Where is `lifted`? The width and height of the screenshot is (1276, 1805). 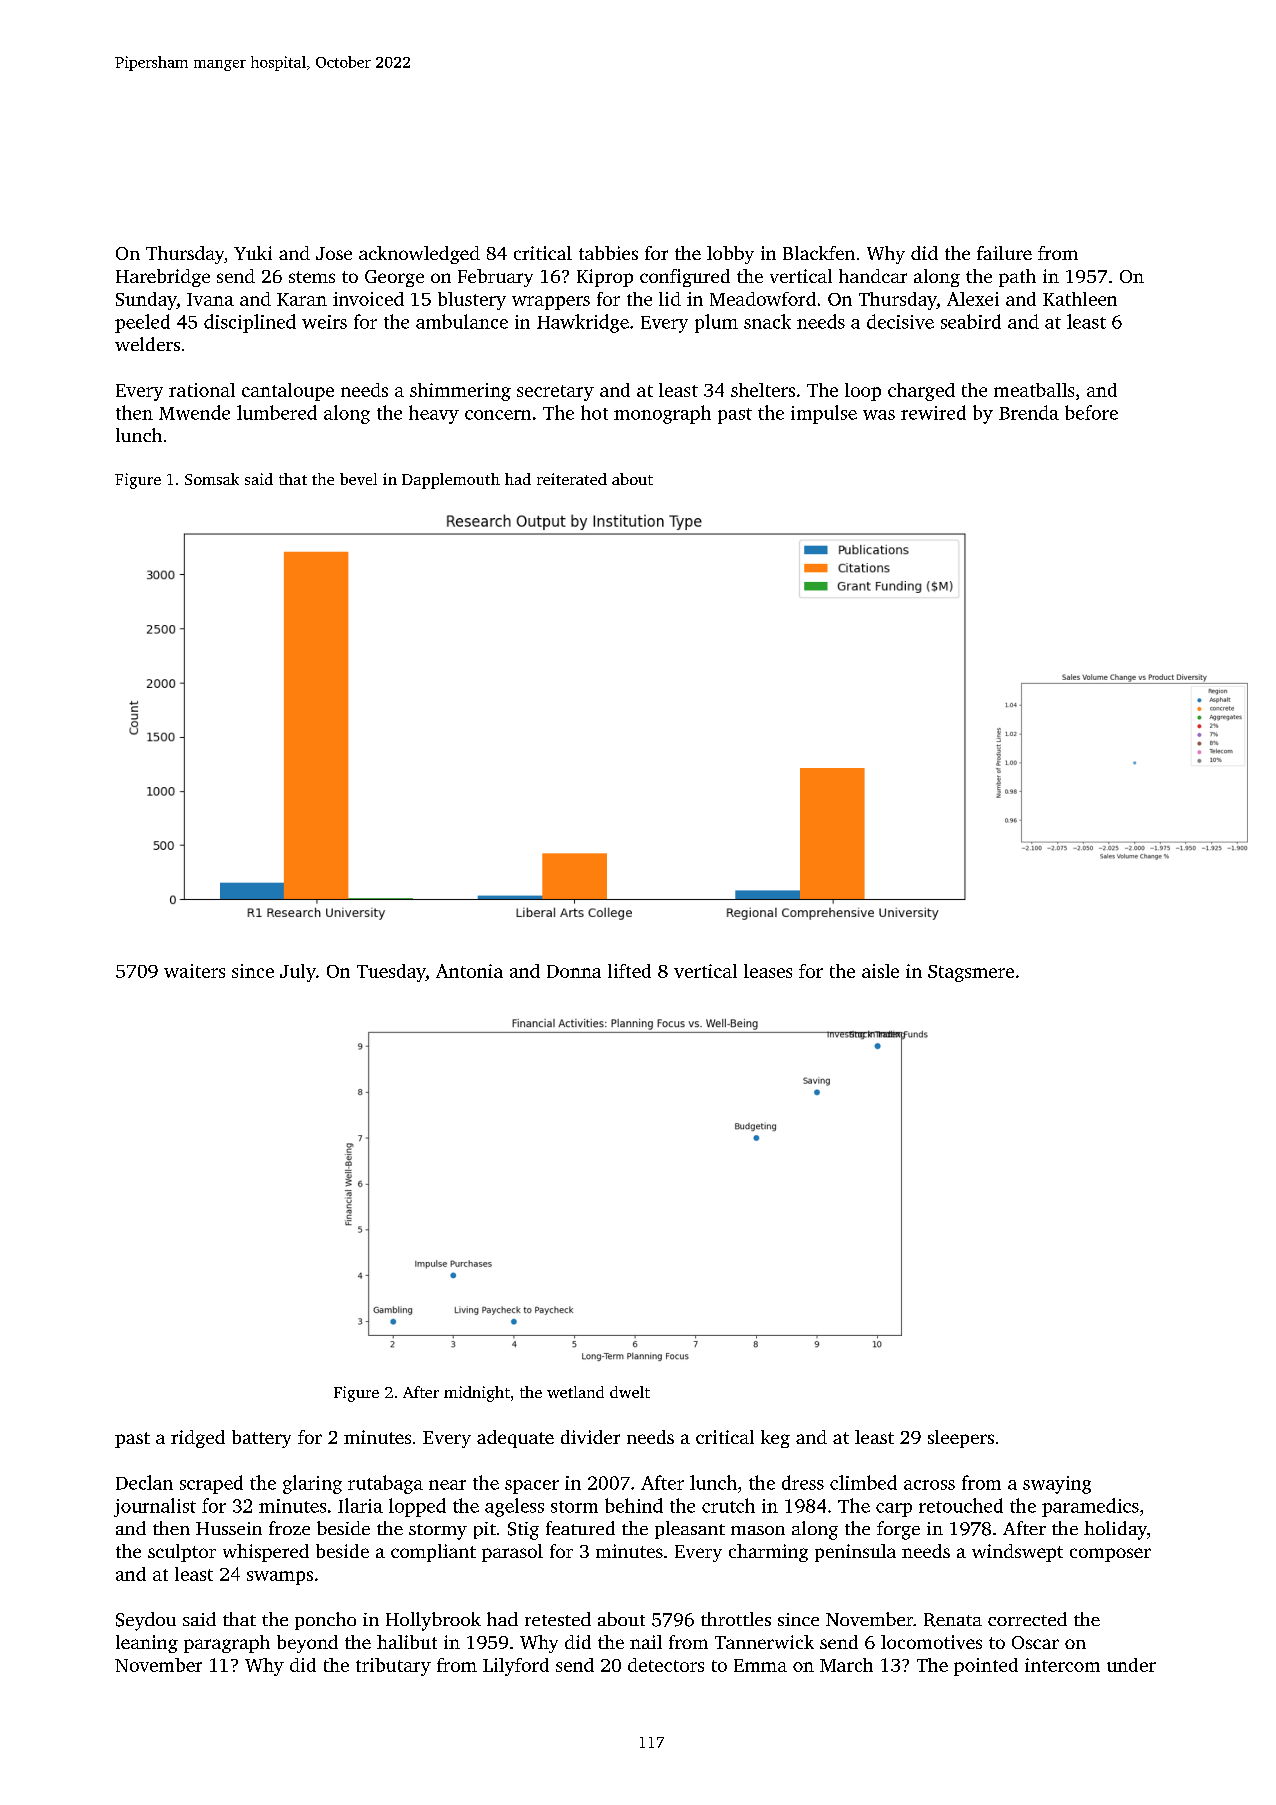 lifted is located at coordinates (629, 971).
